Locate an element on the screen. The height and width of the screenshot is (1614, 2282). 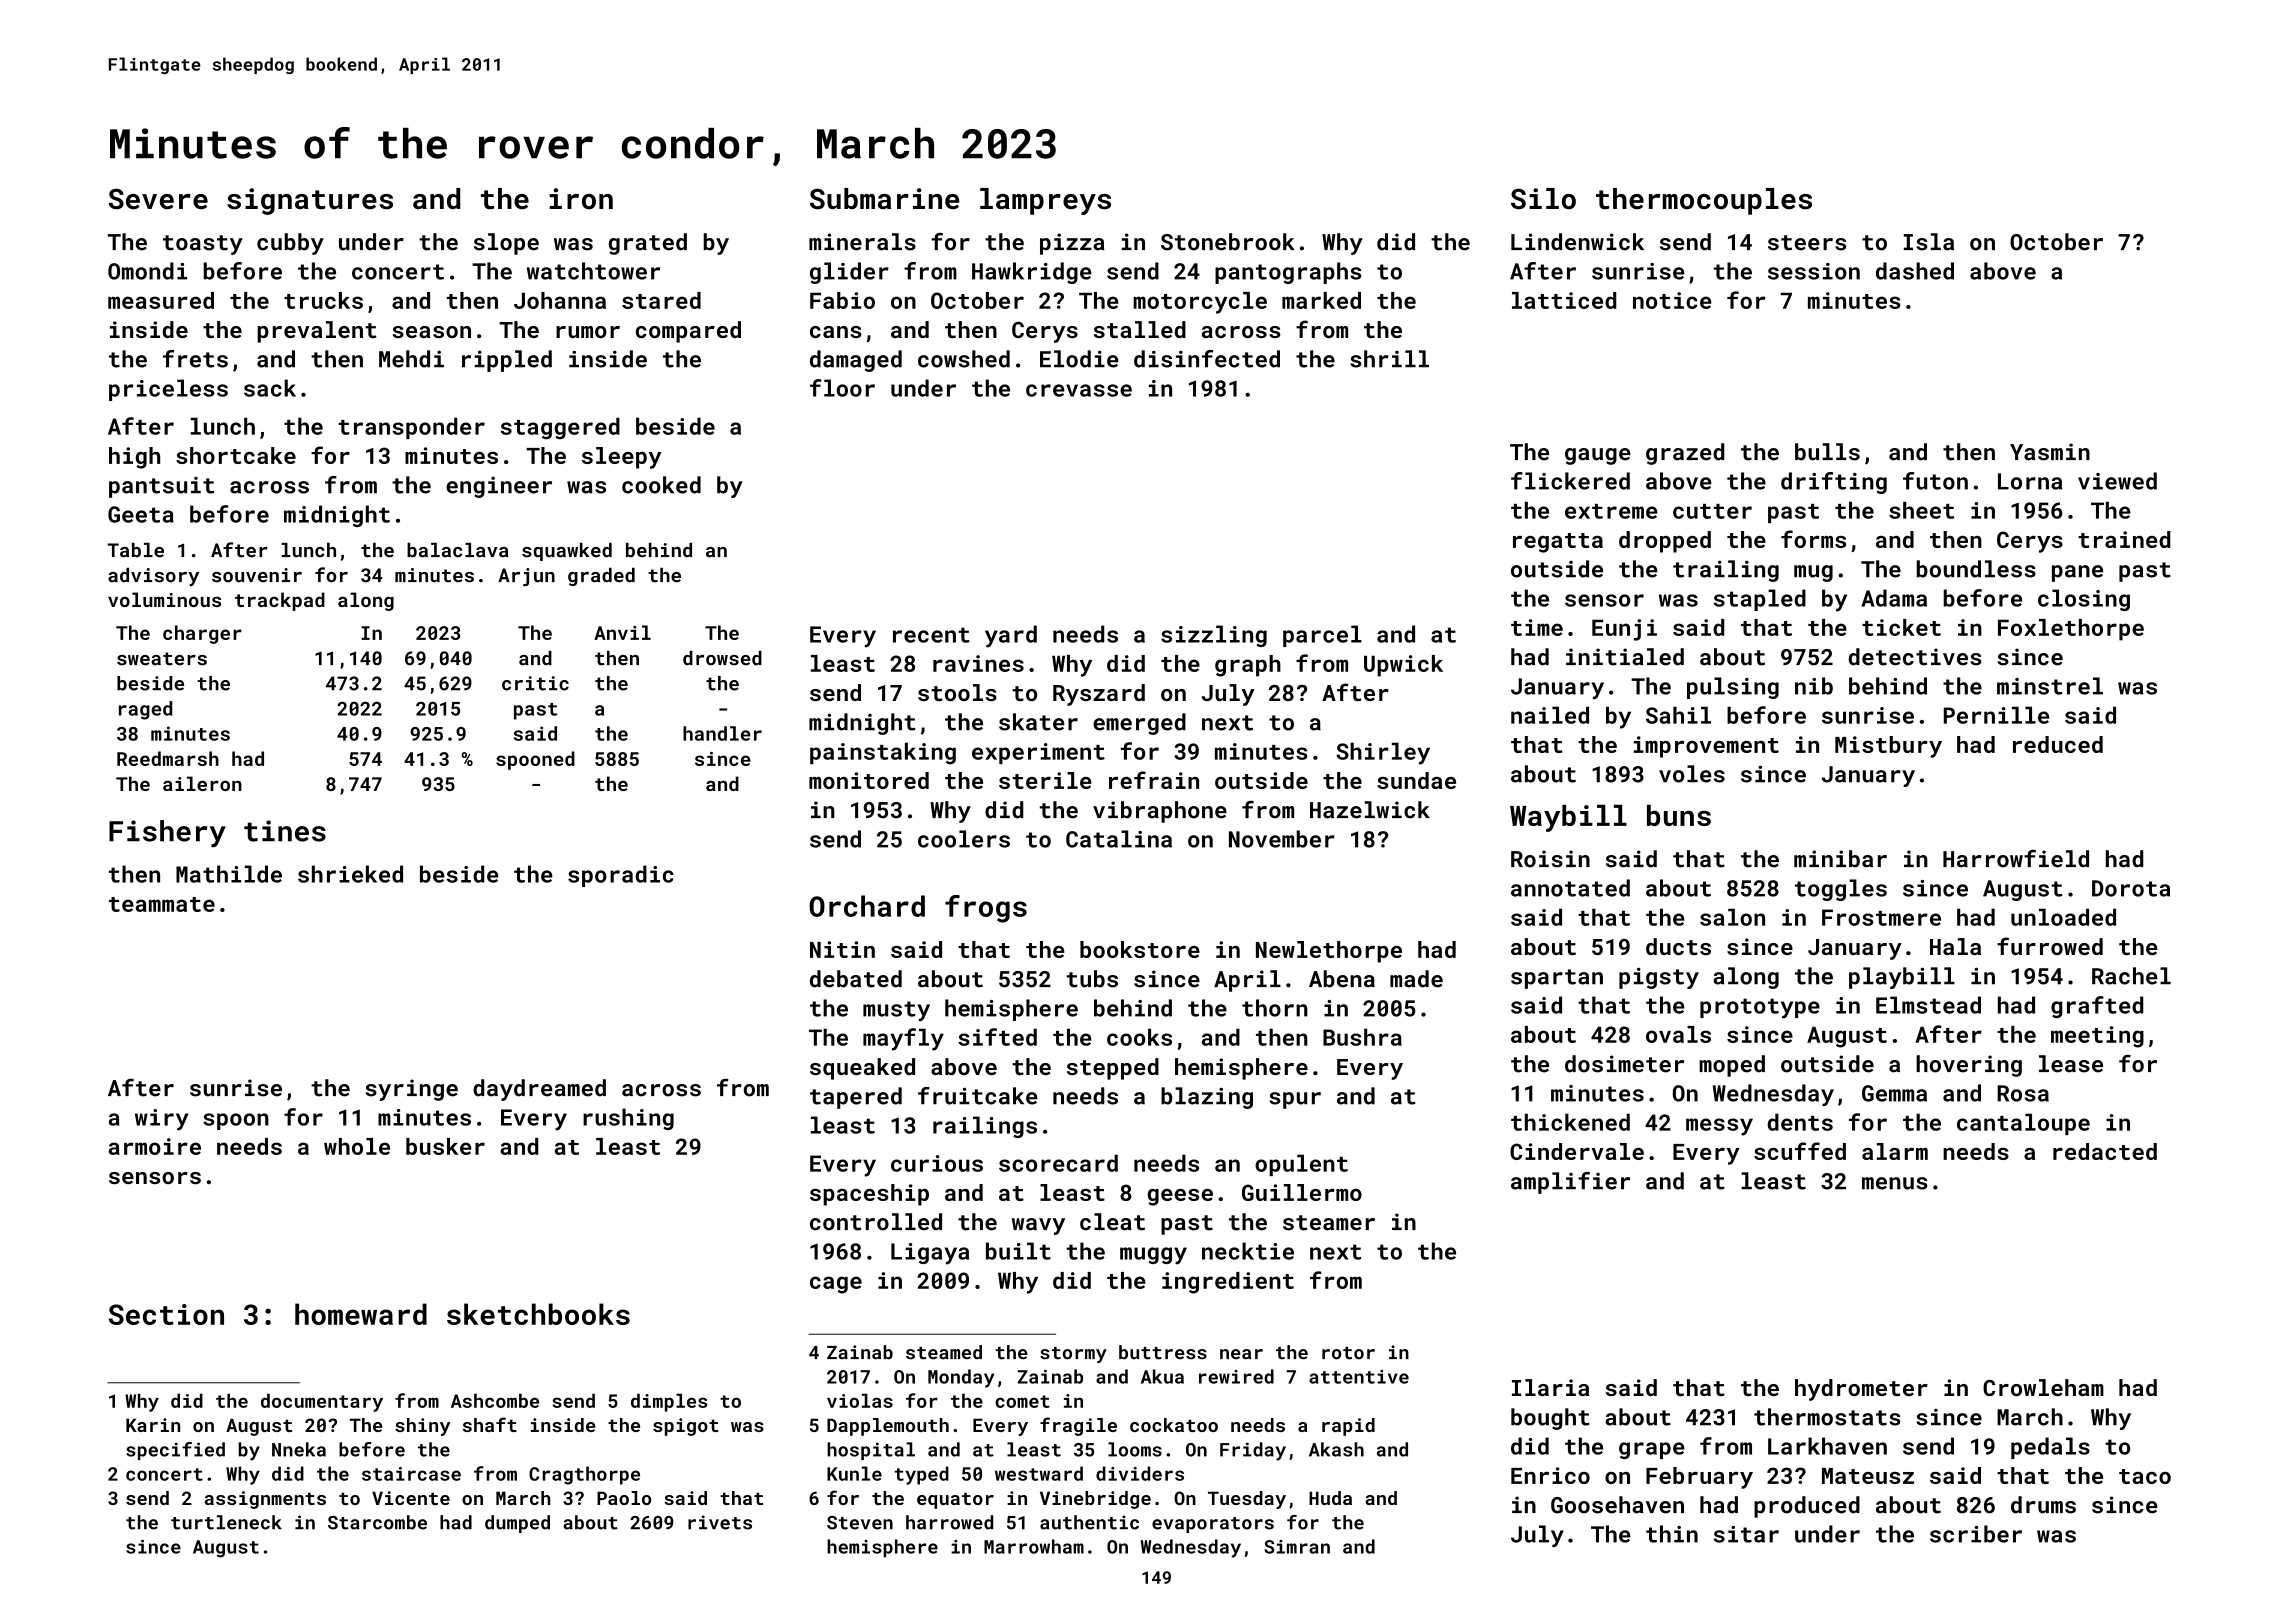
Mateusz is located at coordinates (1868, 1476).
